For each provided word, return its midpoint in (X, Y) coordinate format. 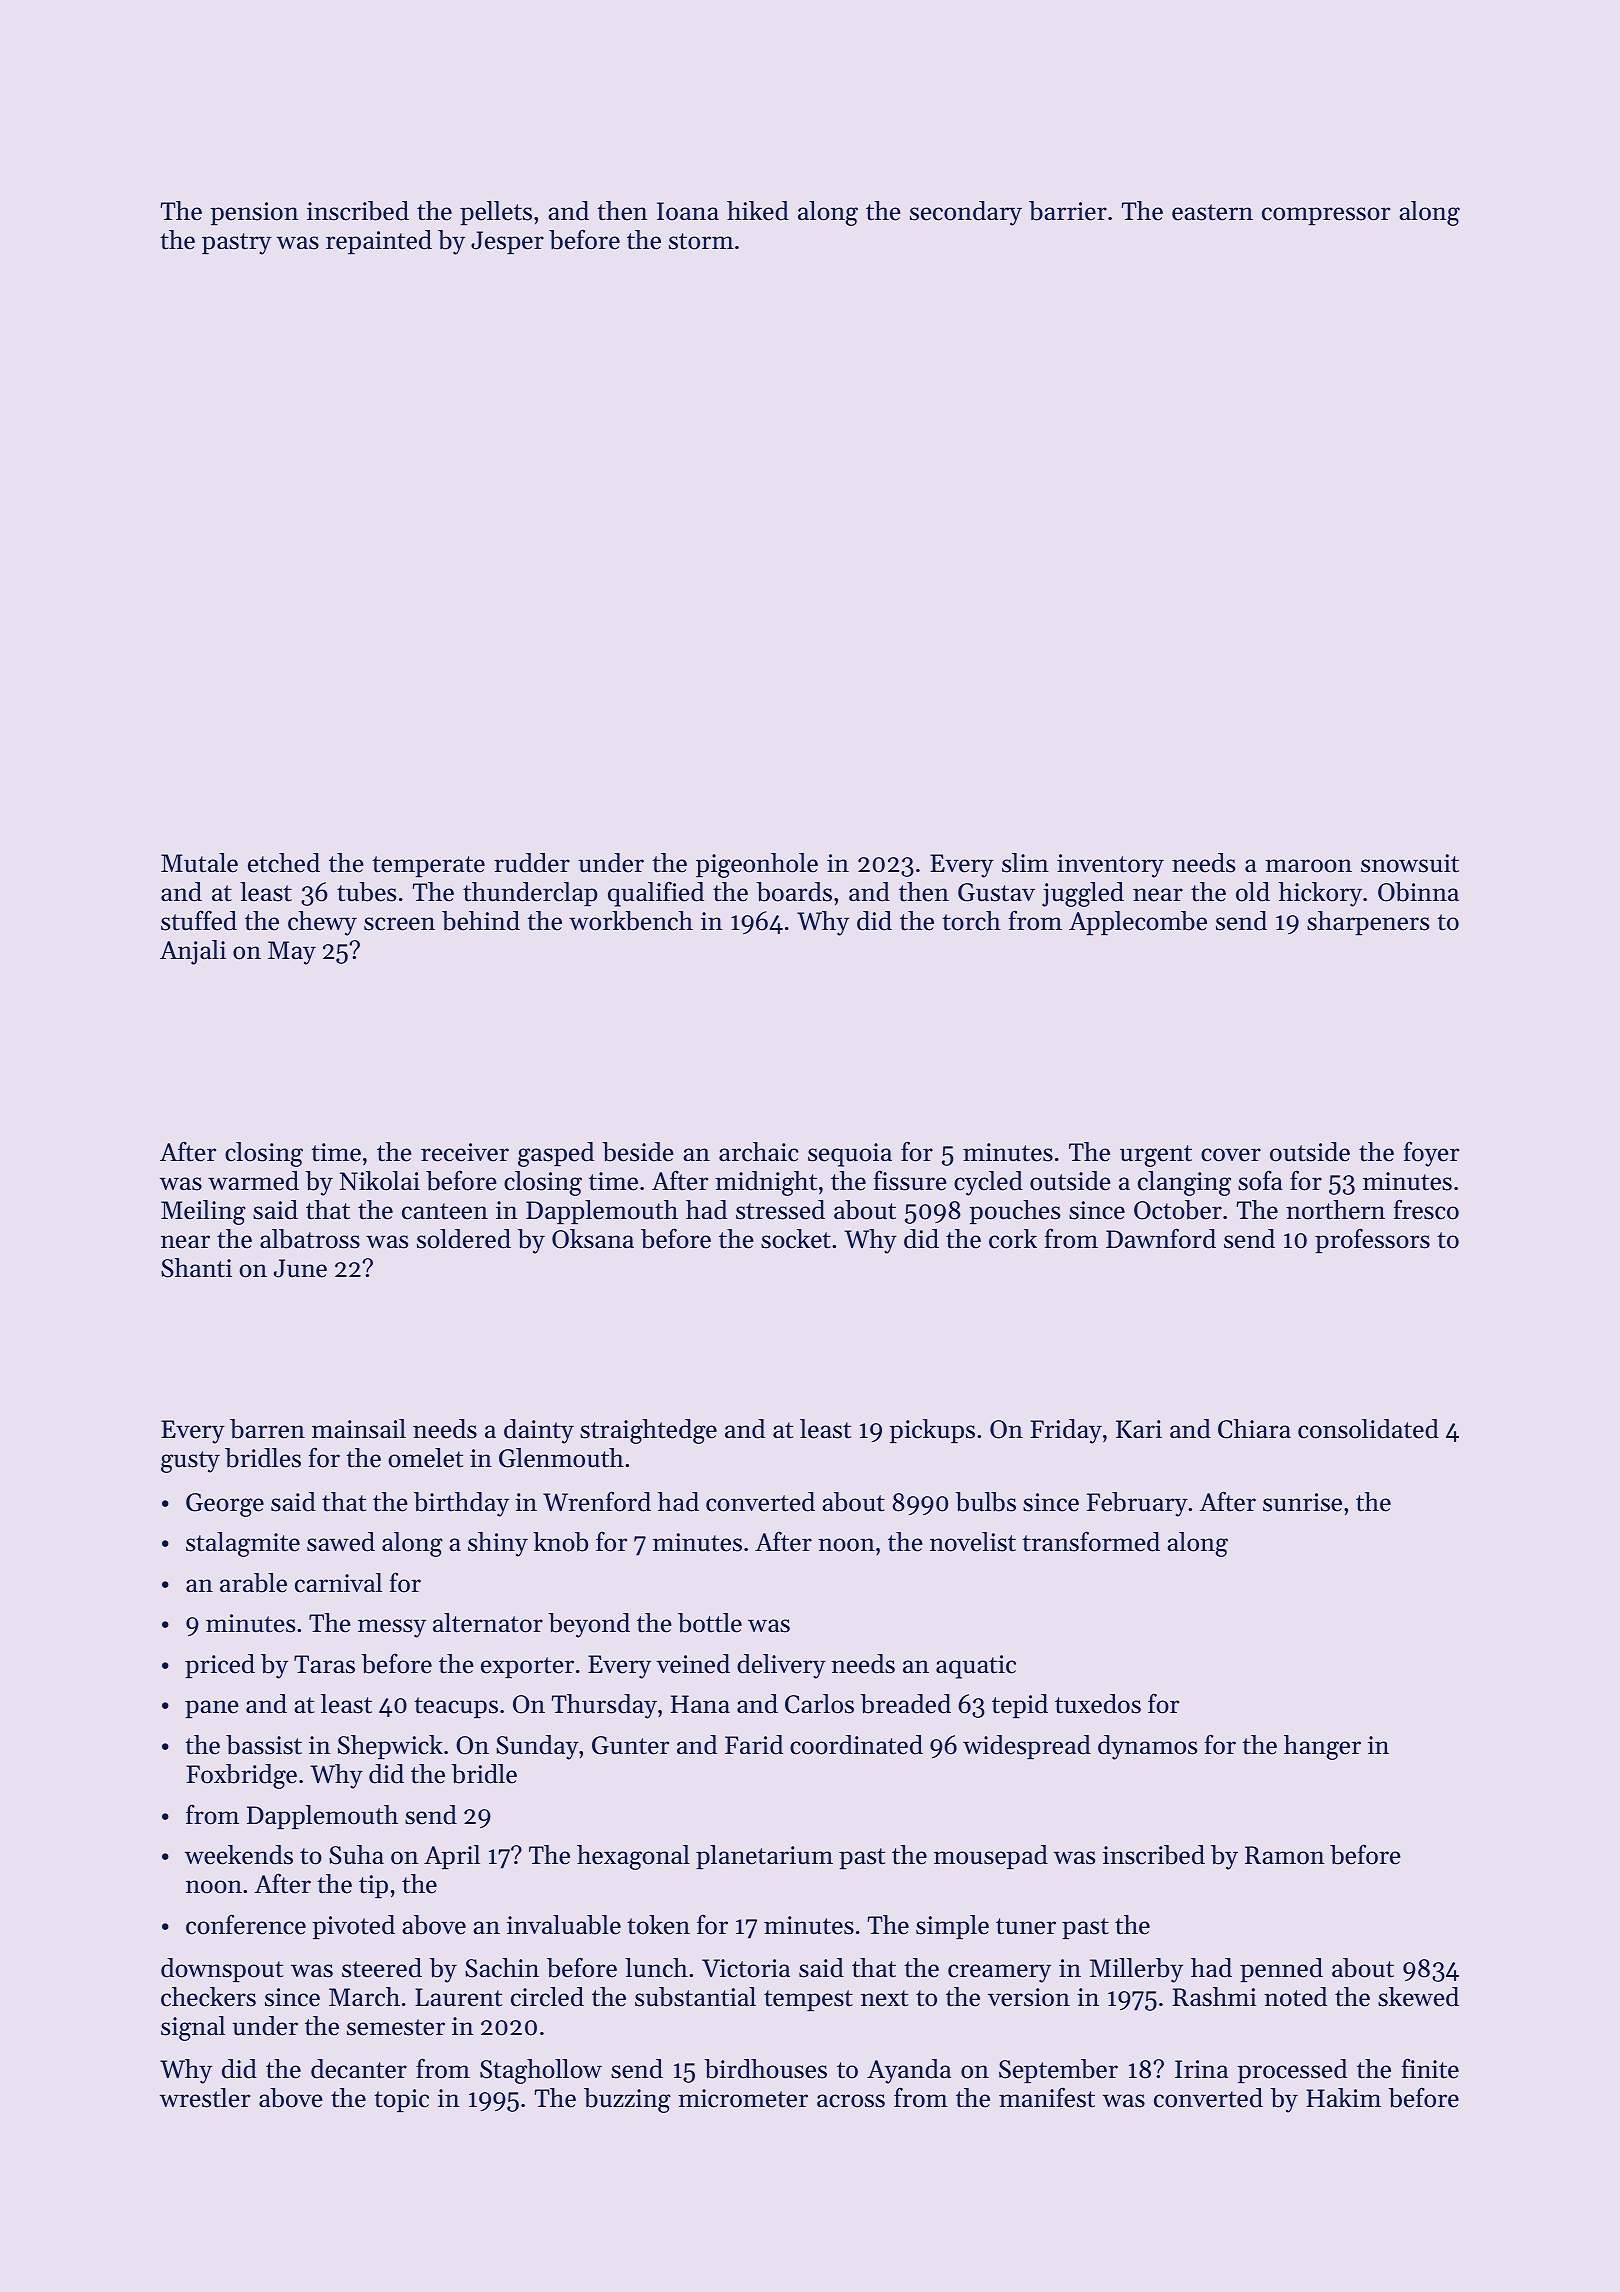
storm (701, 241)
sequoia (850, 1155)
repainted (379, 242)
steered (382, 1968)
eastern (1212, 212)
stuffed (199, 920)
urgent (1156, 1156)
